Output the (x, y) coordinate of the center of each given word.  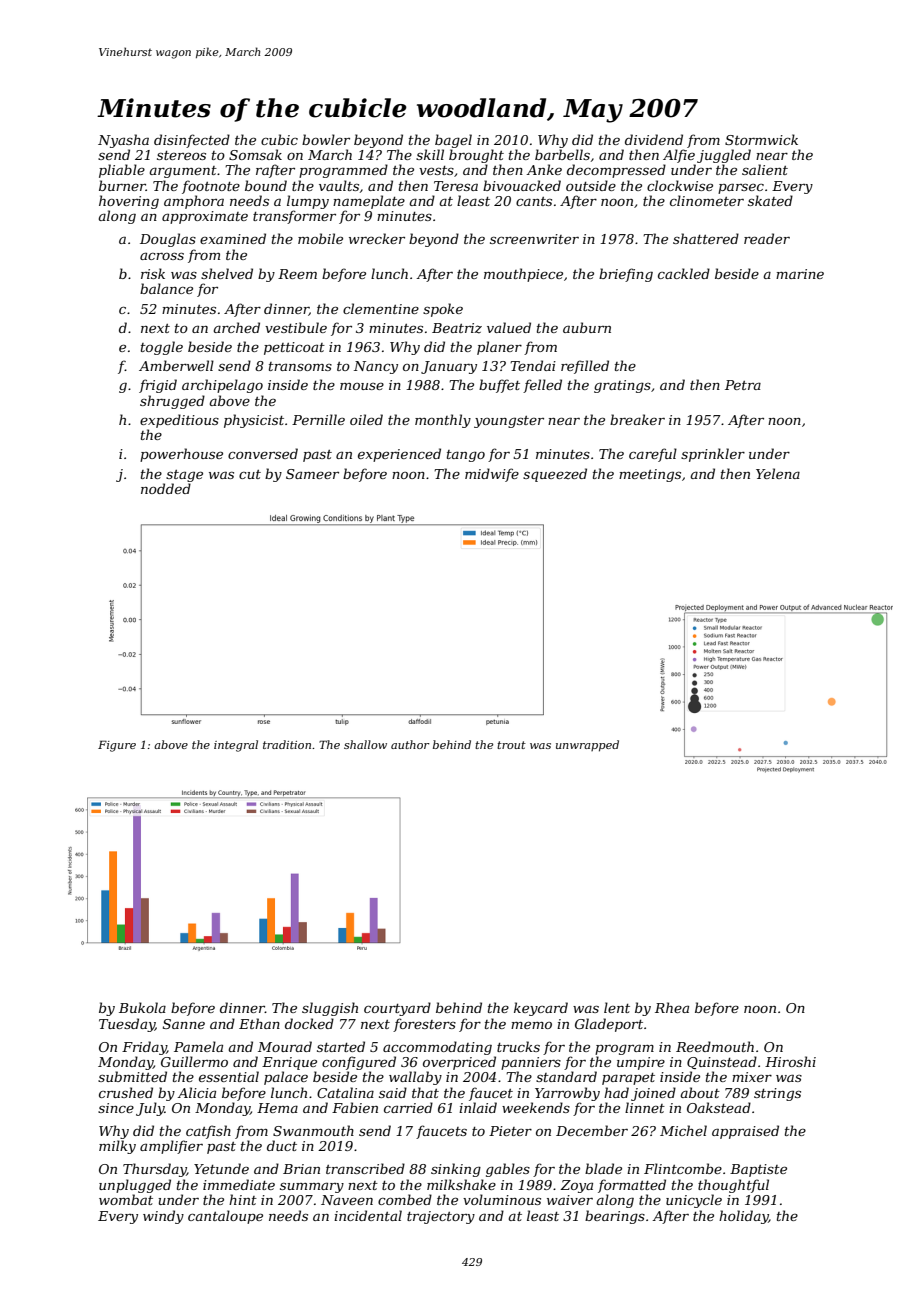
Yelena (778, 473)
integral (236, 746)
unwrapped (587, 746)
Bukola (142, 1007)
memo (531, 1025)
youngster (509, 422)
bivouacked (522, 185)
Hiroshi (790, 1061)
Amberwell (176, 365)
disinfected (192, 141)
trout (511, 745)
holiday (744, 1217)
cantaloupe (225, 1217)
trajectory (441, 1217)
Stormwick (761, 139)
